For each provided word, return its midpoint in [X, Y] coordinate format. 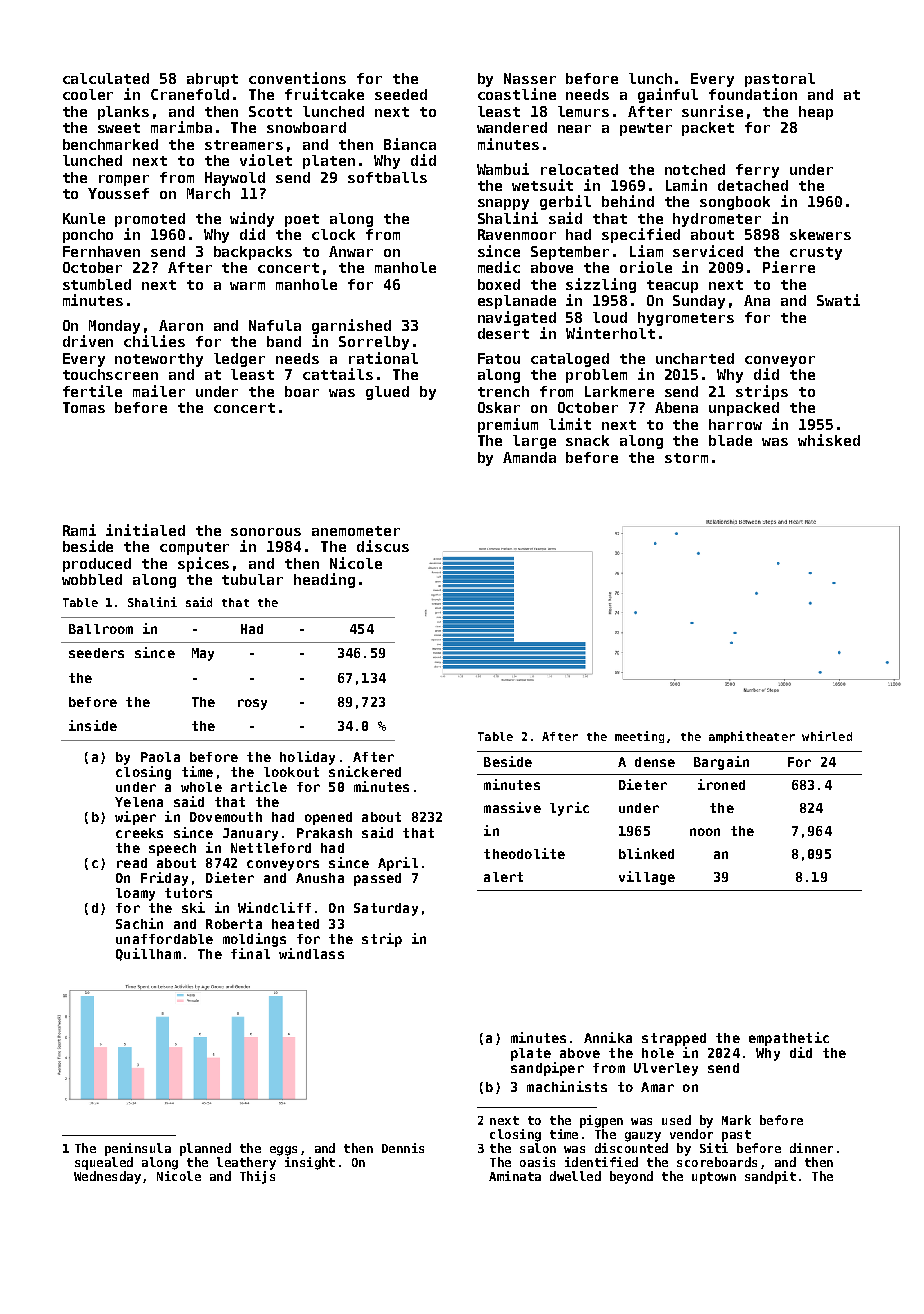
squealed [104, 1163]
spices [203, 564]
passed [377, 879]
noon [705, 832]
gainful [668, 95]
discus [383, 546]
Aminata [515, 1176]
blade [730, 440]
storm [686, 458]
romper [124, 180]
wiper [135, 818]
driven [88, 341]
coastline [517, 94]
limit [570, 424]
